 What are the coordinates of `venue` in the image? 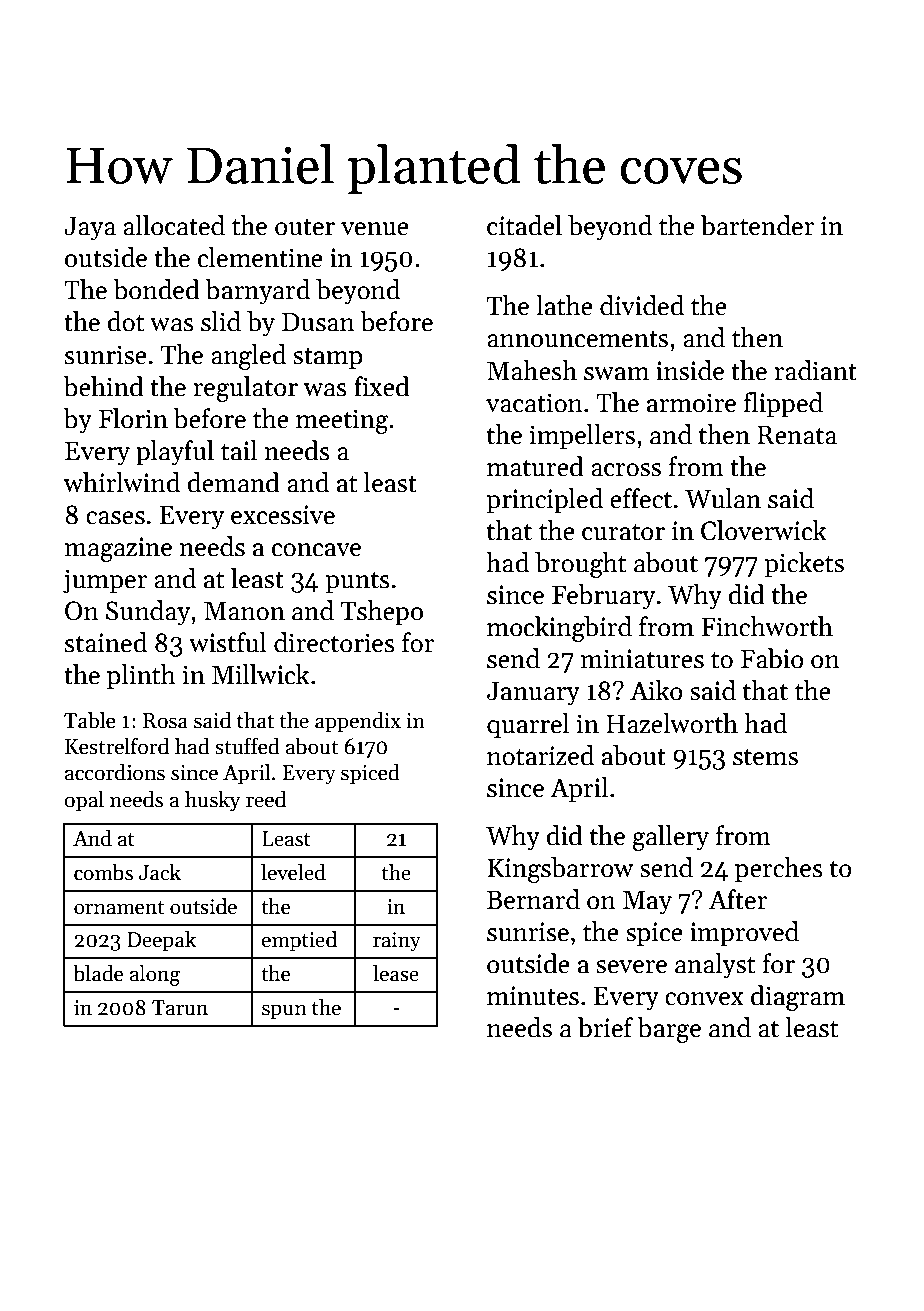 It's located at (375, 229).
